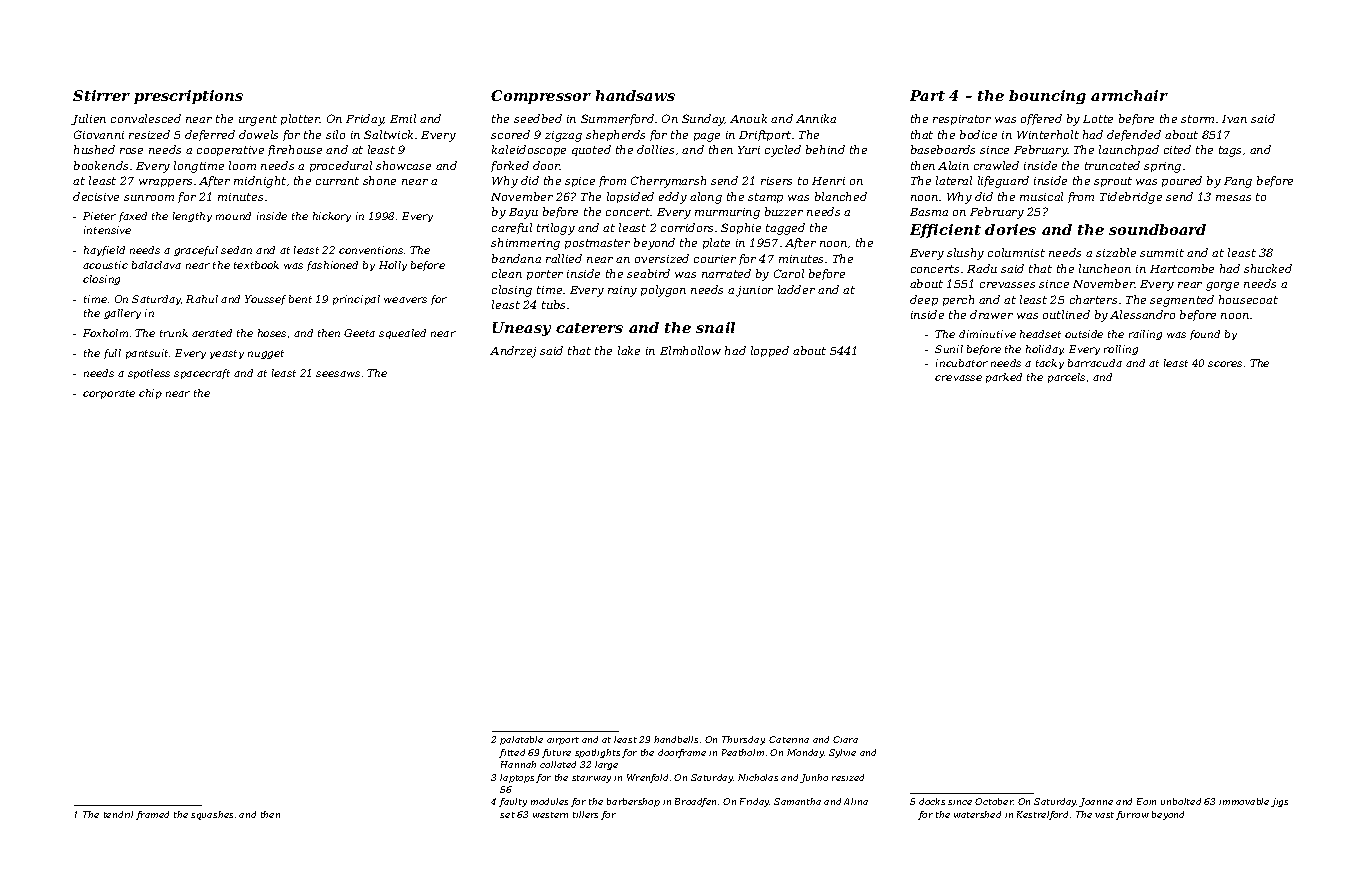 The height and width of the page is (887, 1372). Describe the element at coordinates (541, 97) in the page. I see `Compressor` at that location.
